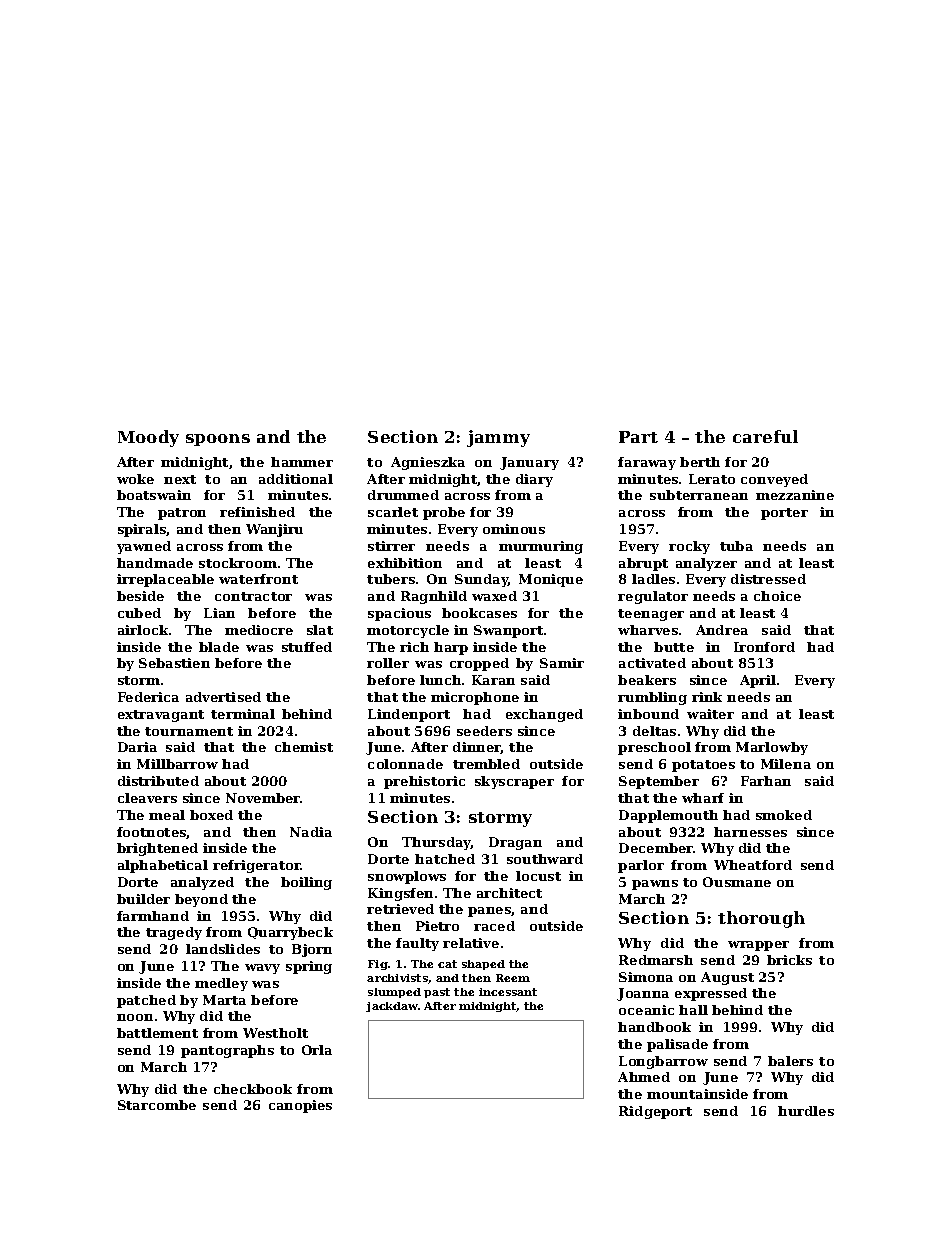 Image resolution: width=952 pixels, height=1233 pixels. I want to click on Federica, so click(148, 697).
